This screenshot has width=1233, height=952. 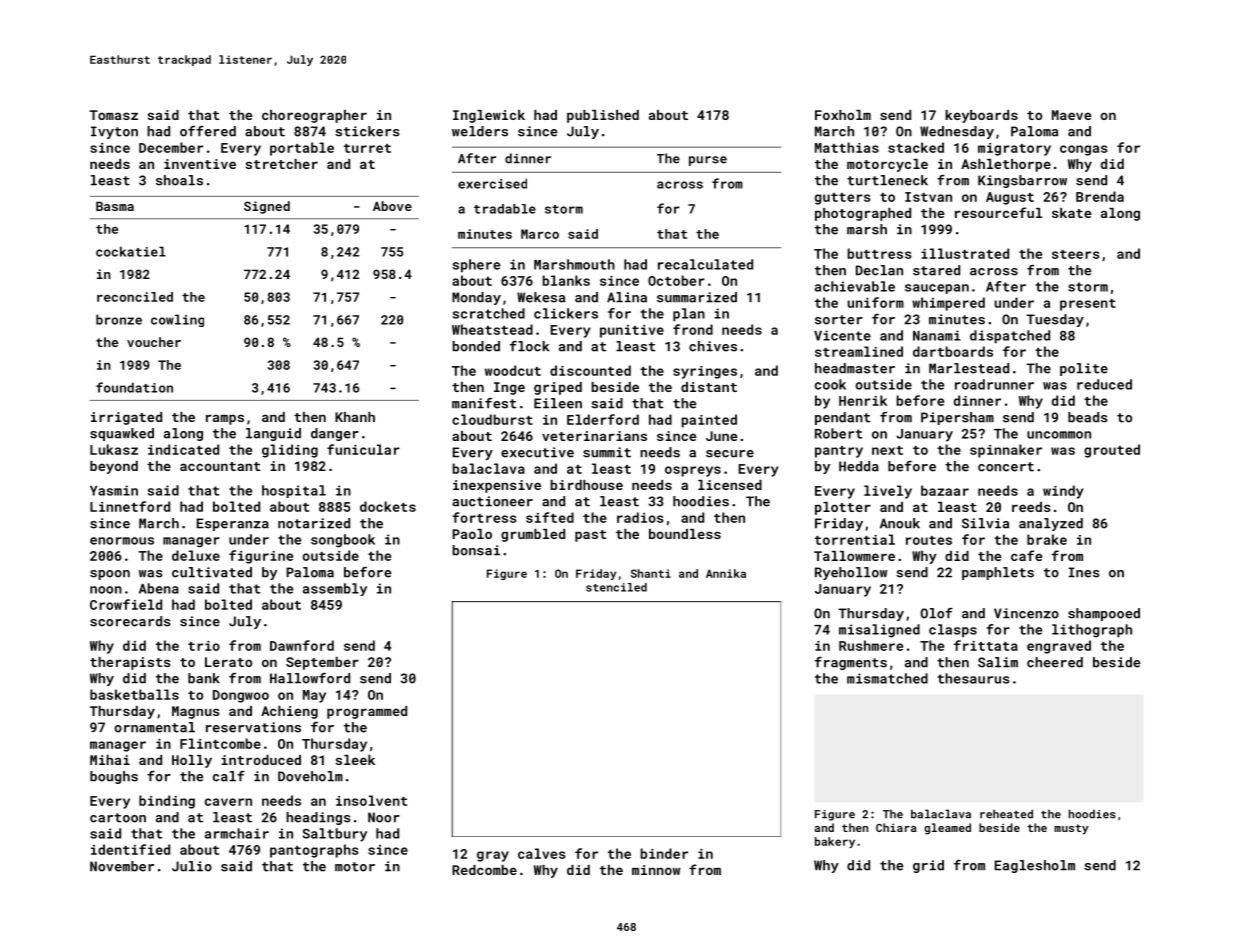 I want to click on Brenda, so click(x=1100, y=196).
